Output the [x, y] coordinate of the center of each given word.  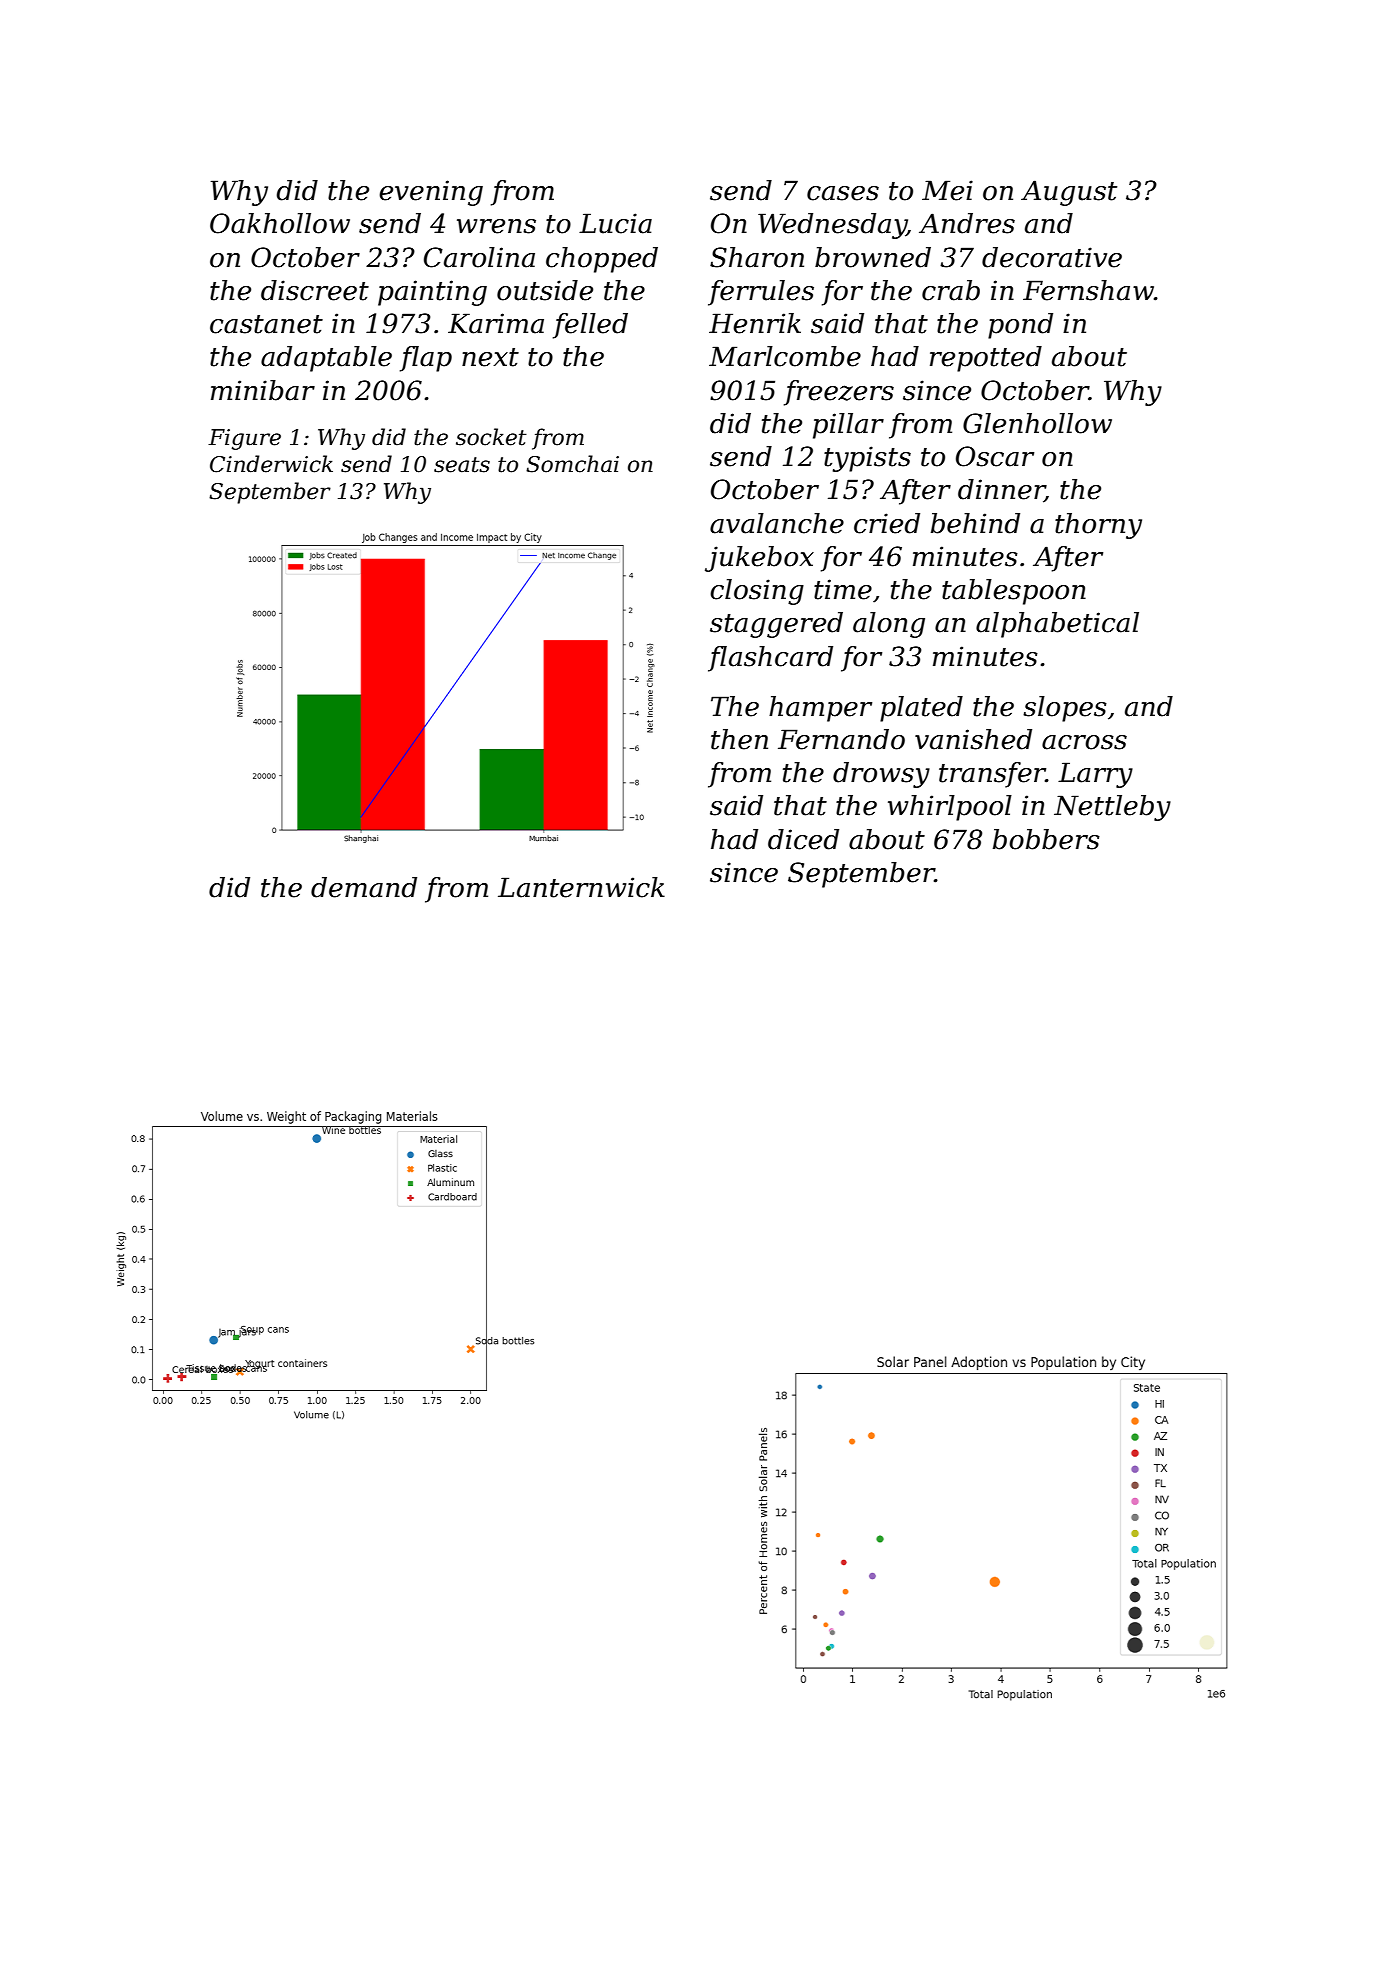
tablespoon [1014, 592]
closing [757, 592]
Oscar [995, 456]
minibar [263, 390]
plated [921, 709]
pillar [848, 426]
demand [364, 887]
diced [803, 839]
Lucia [615, 223]
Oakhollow [280, 223]
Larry [1095, 775]
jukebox [759, 559]
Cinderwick [271, 464]
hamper [820, 709]
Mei [947, 190]
